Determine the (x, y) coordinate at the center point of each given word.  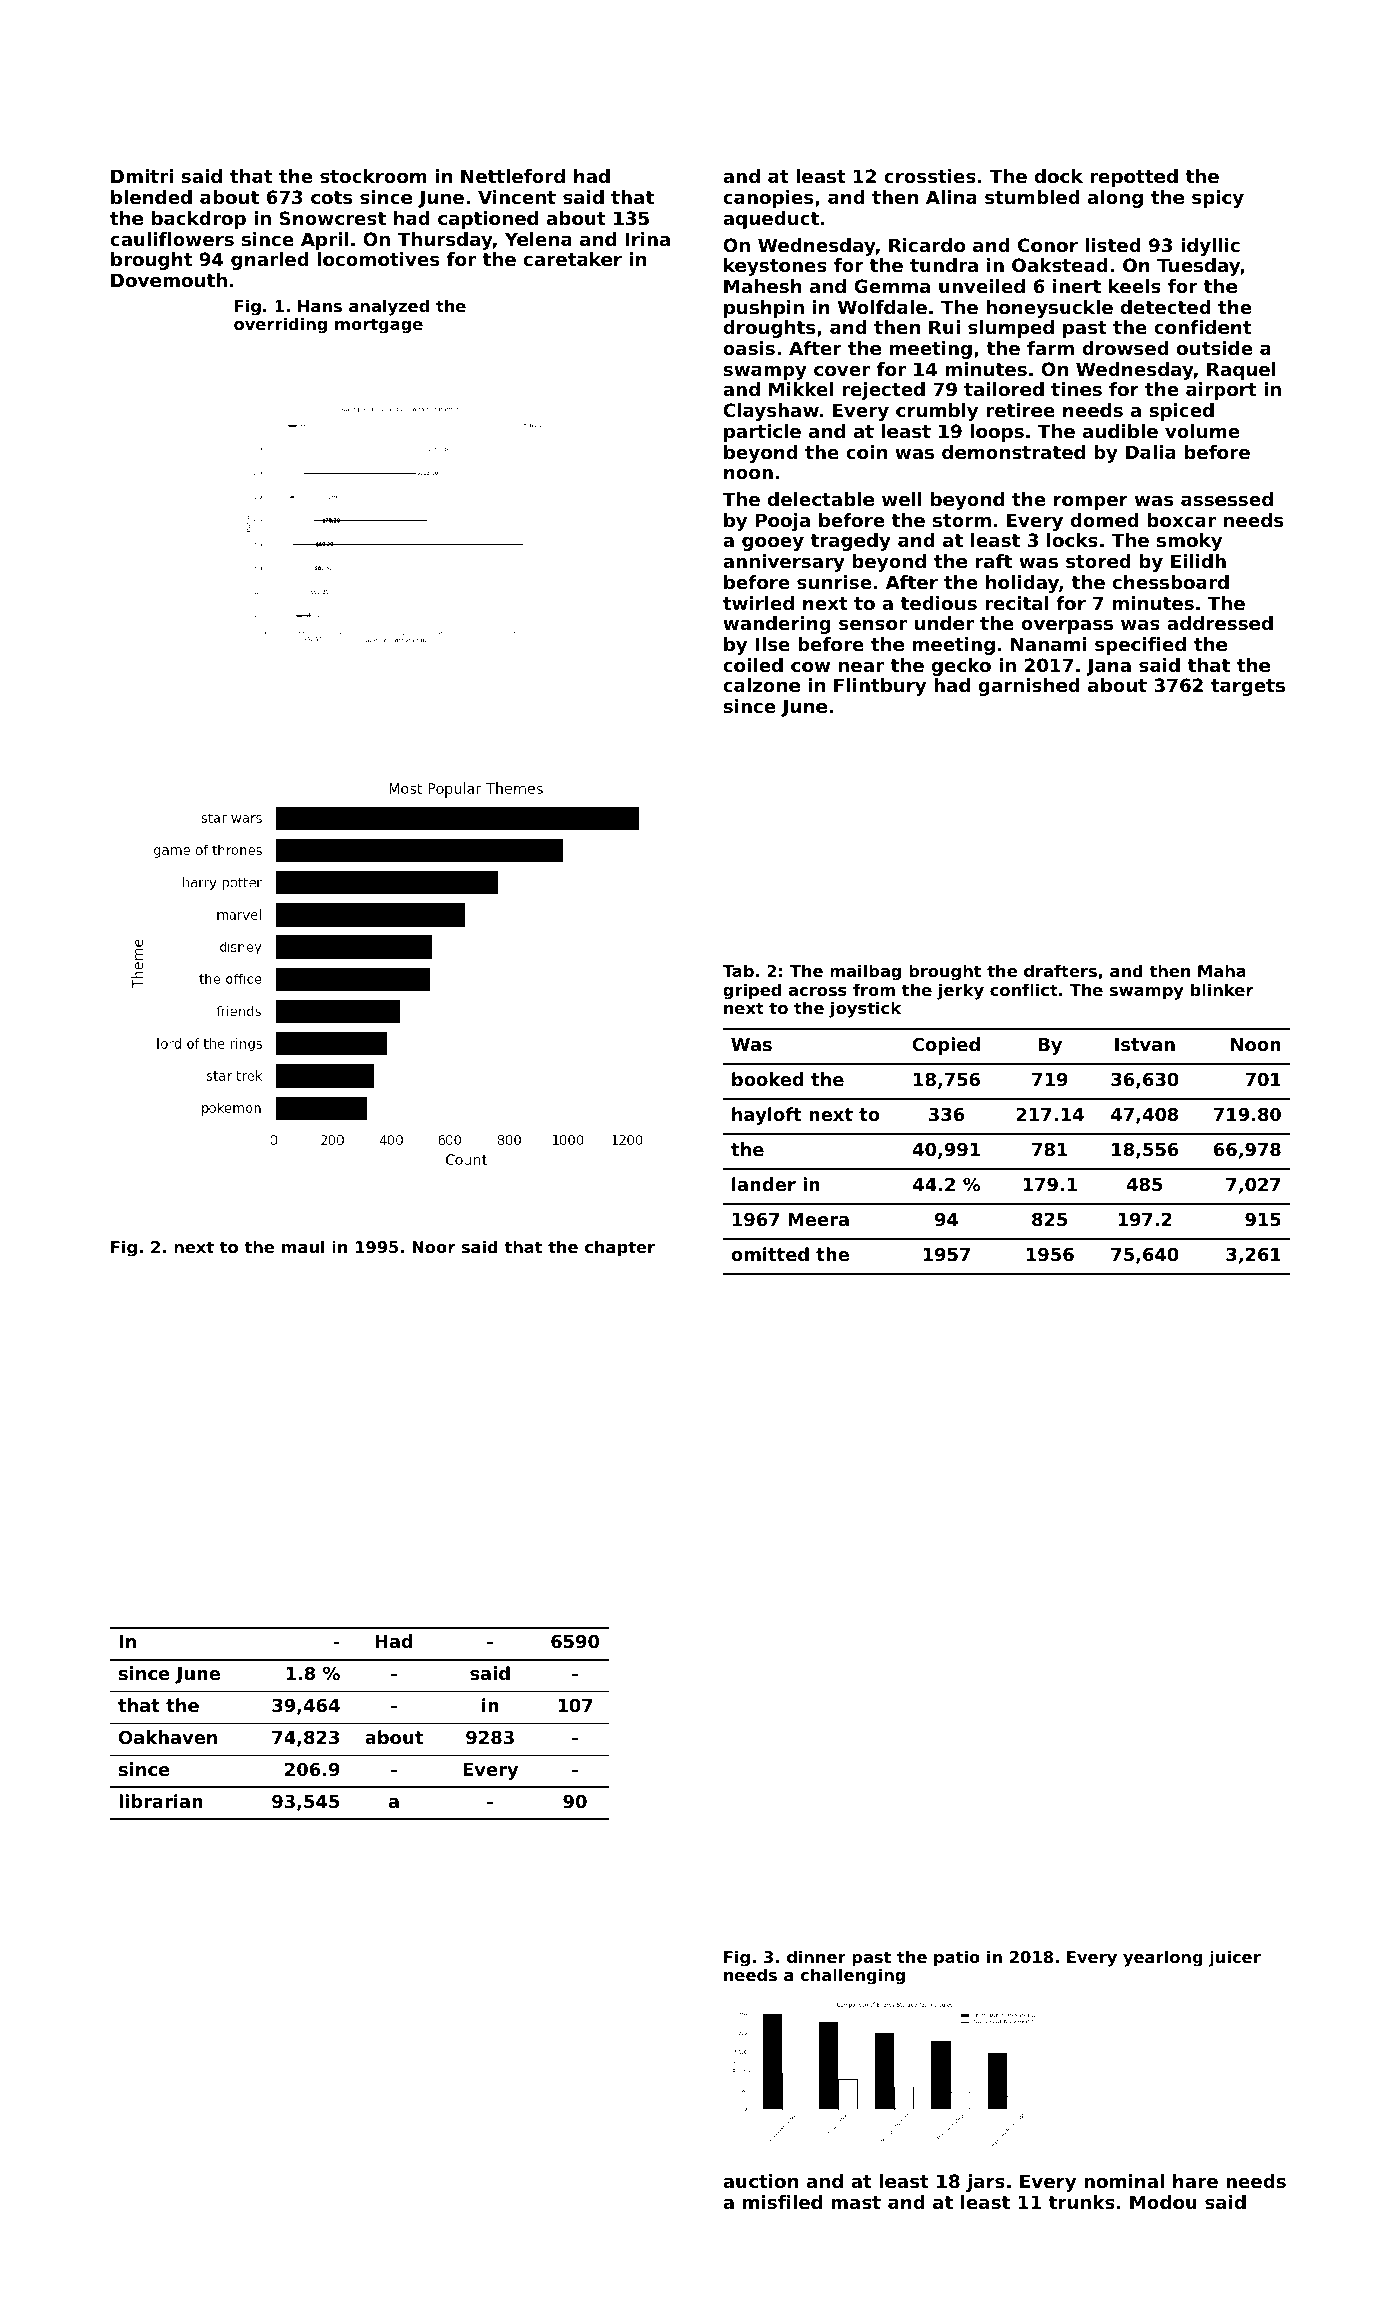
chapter (620, 1248)
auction (760, 2181)
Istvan (1145, 1044)
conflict (1024, 989)
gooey (773, 544)
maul (303, 1246)
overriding (280, 325)
